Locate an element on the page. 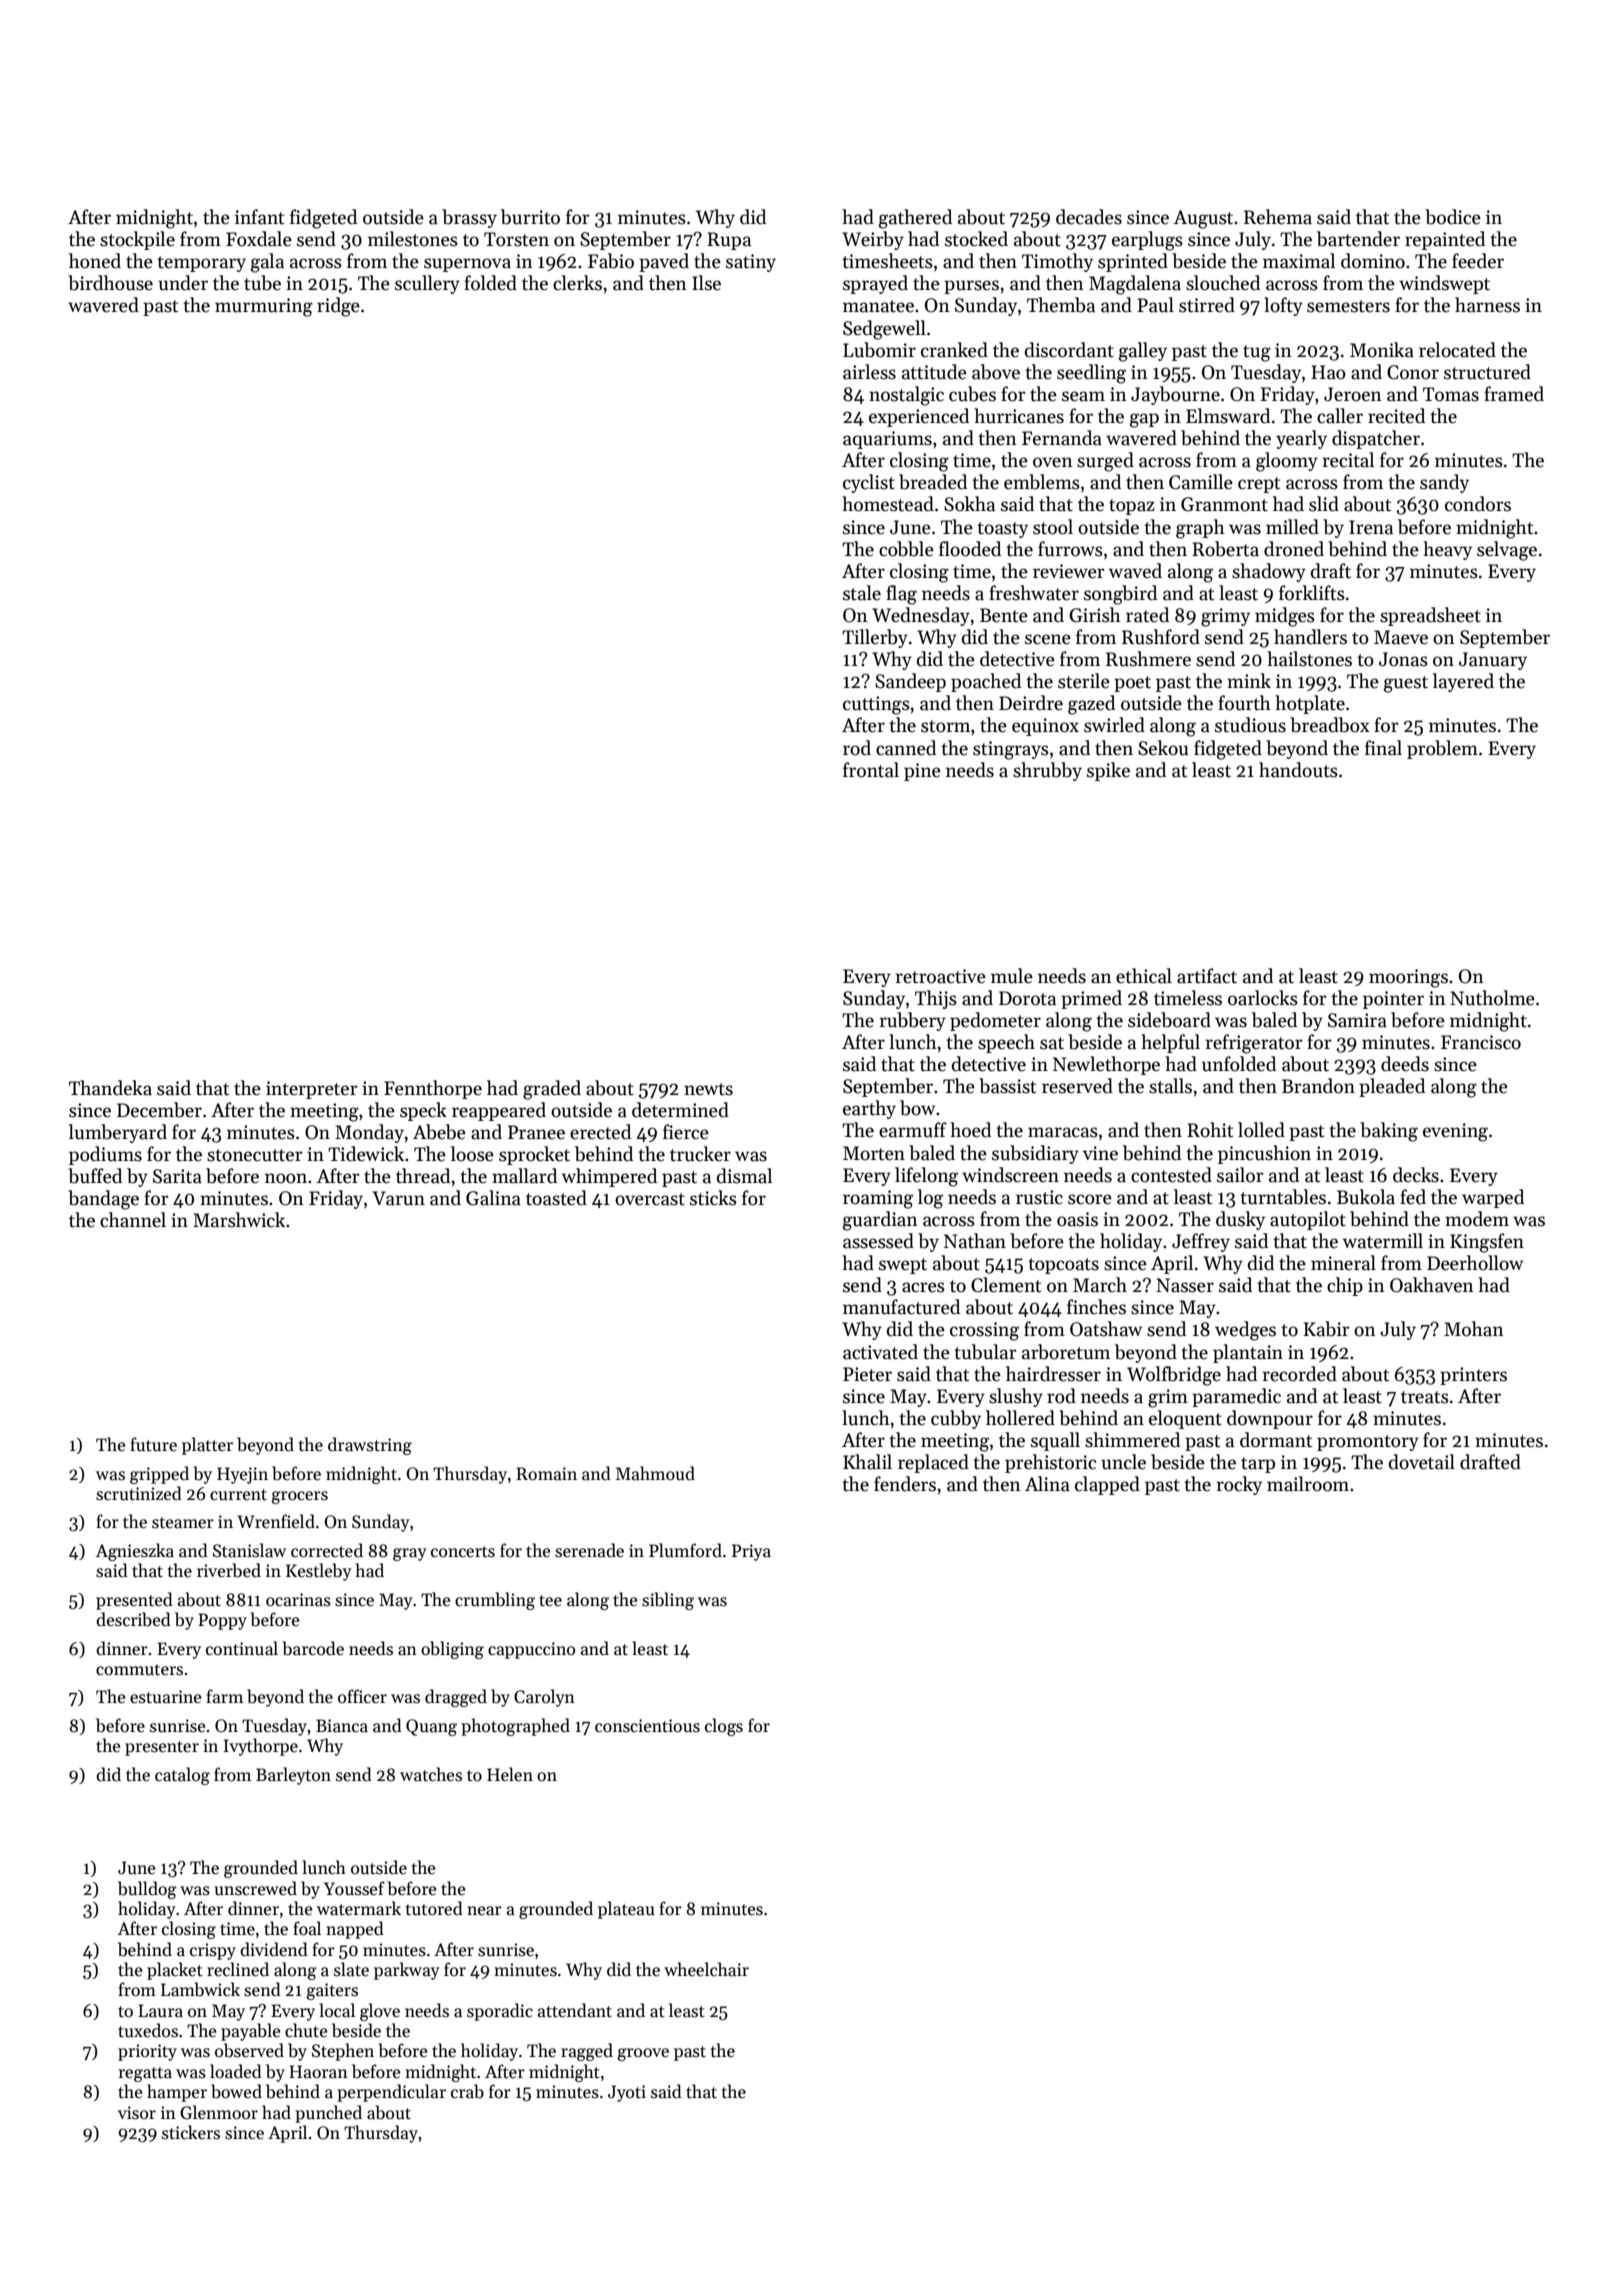 Image resolution: width=1620 pixels, height=2292 pixels. cyclist is located at coordinates (869, 483).
